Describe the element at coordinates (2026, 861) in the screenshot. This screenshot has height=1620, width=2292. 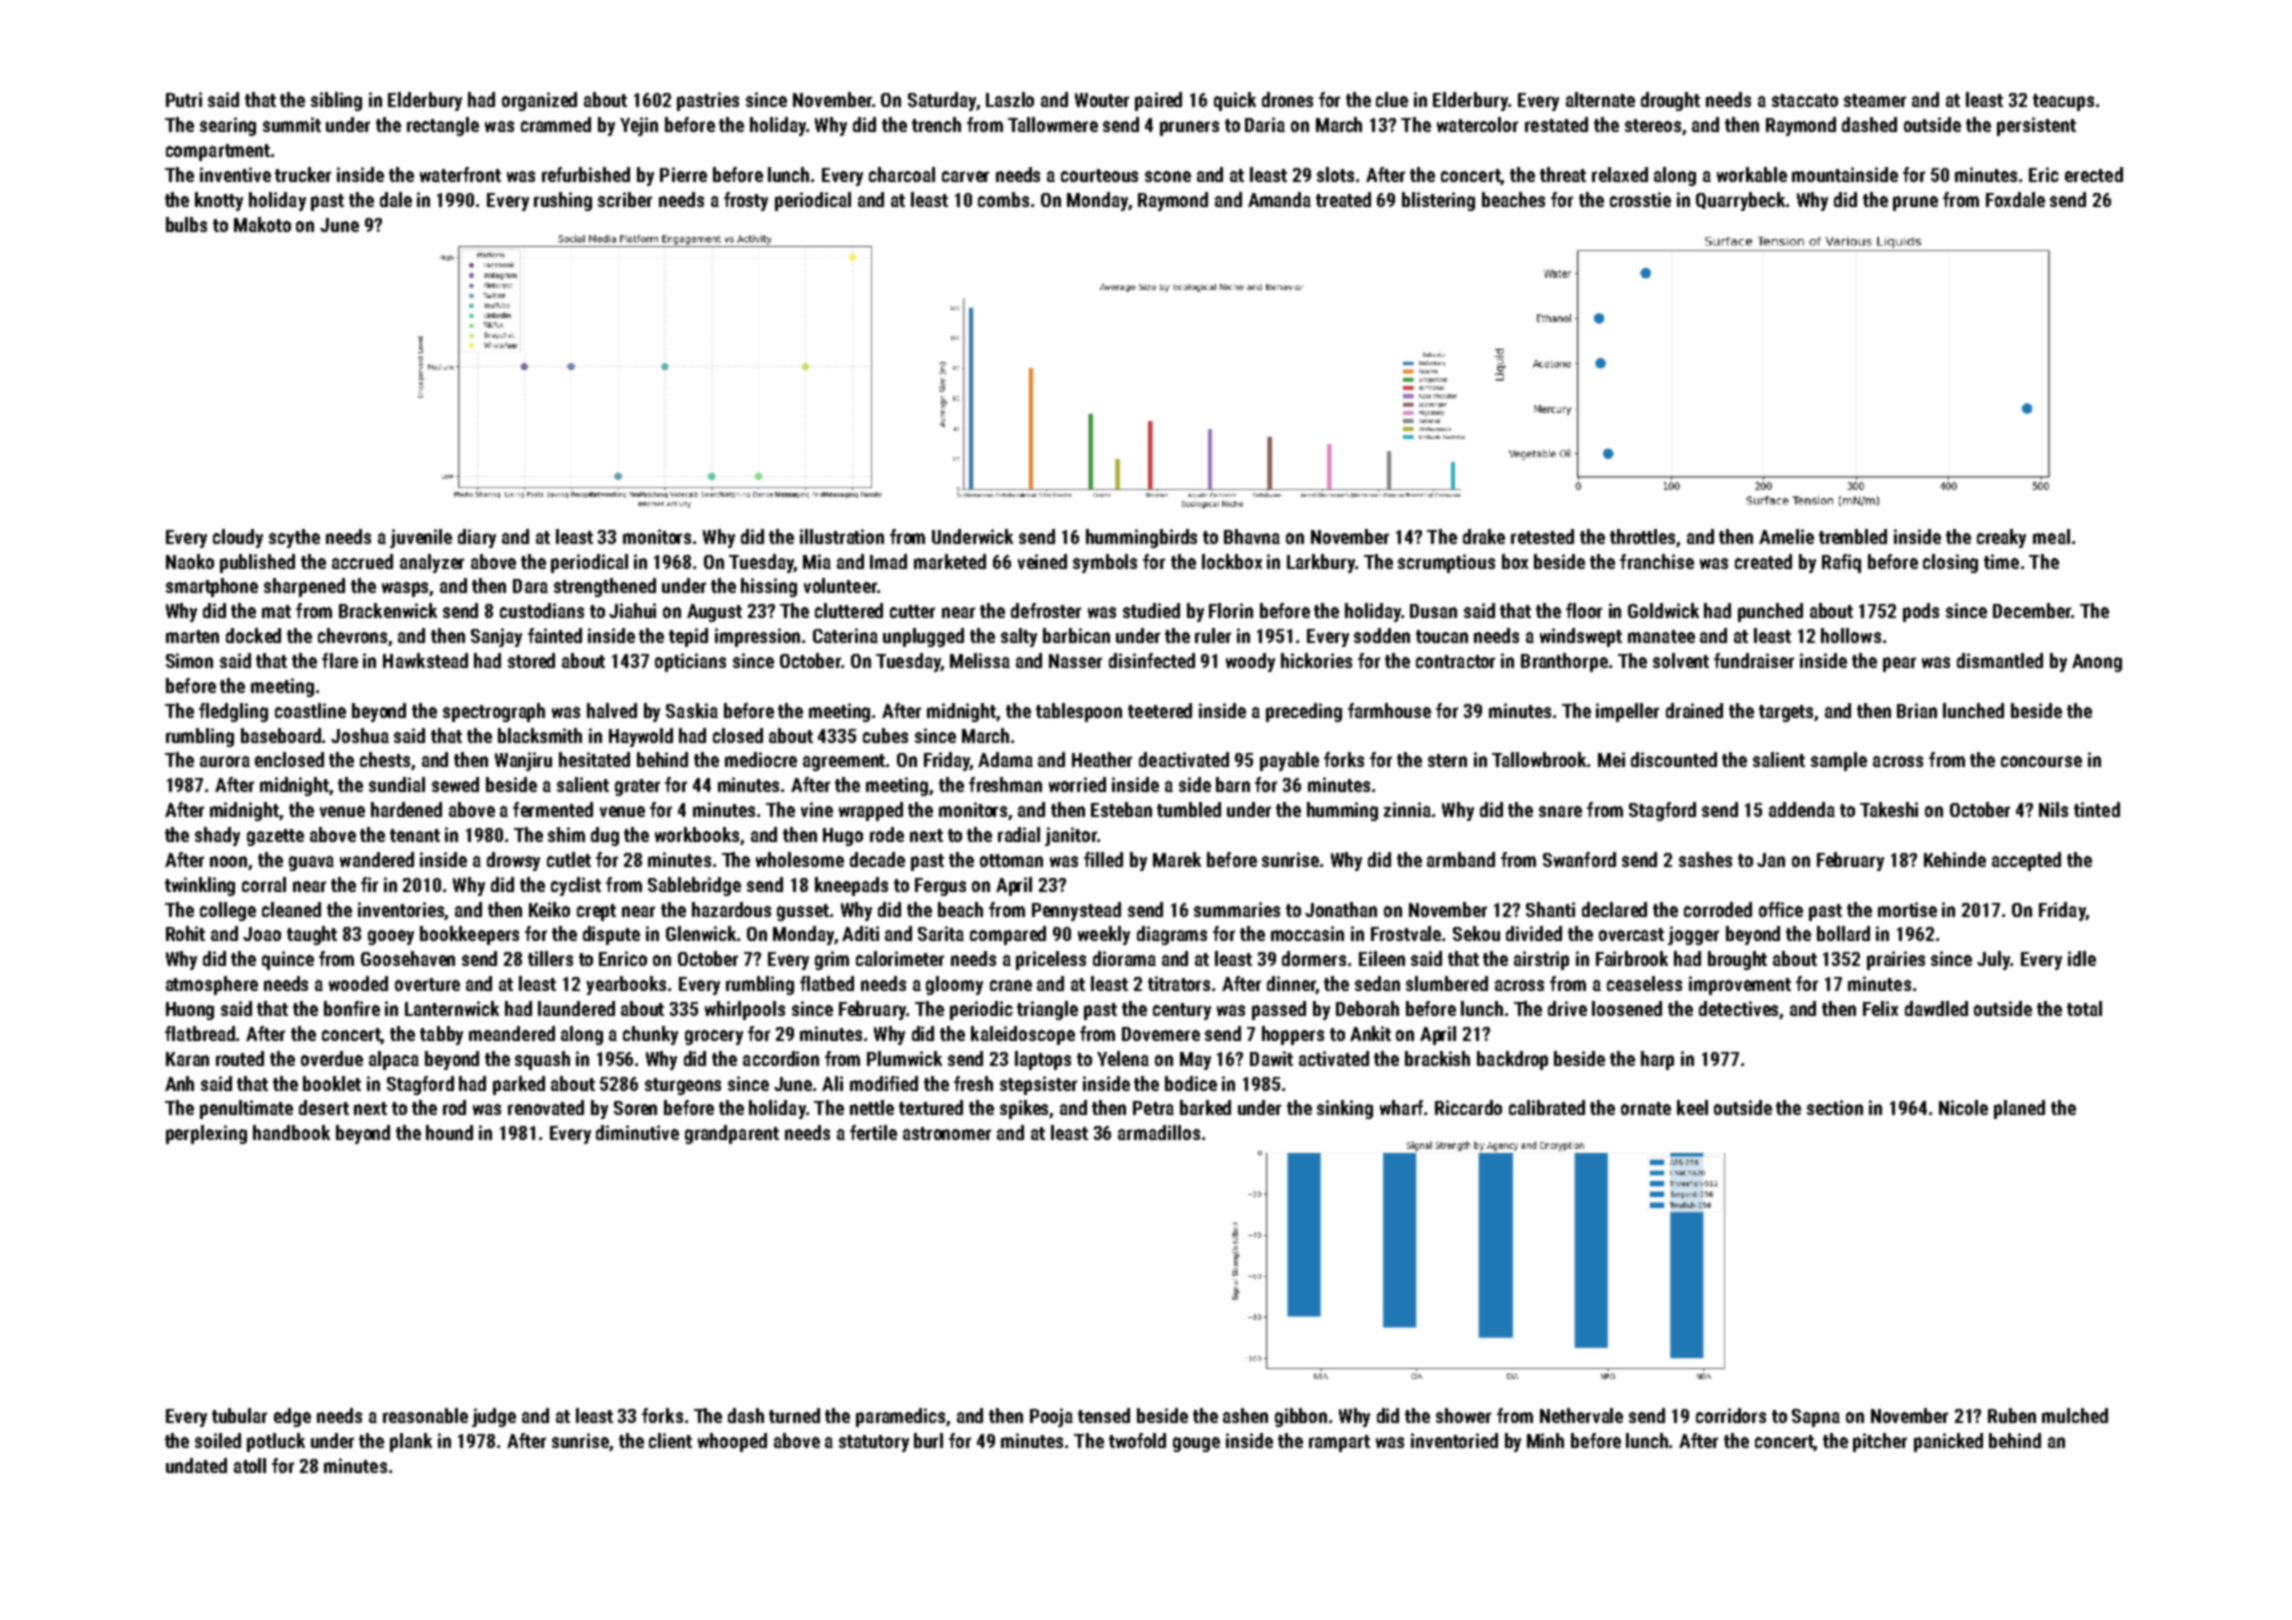
I see `accepted` at that location.
